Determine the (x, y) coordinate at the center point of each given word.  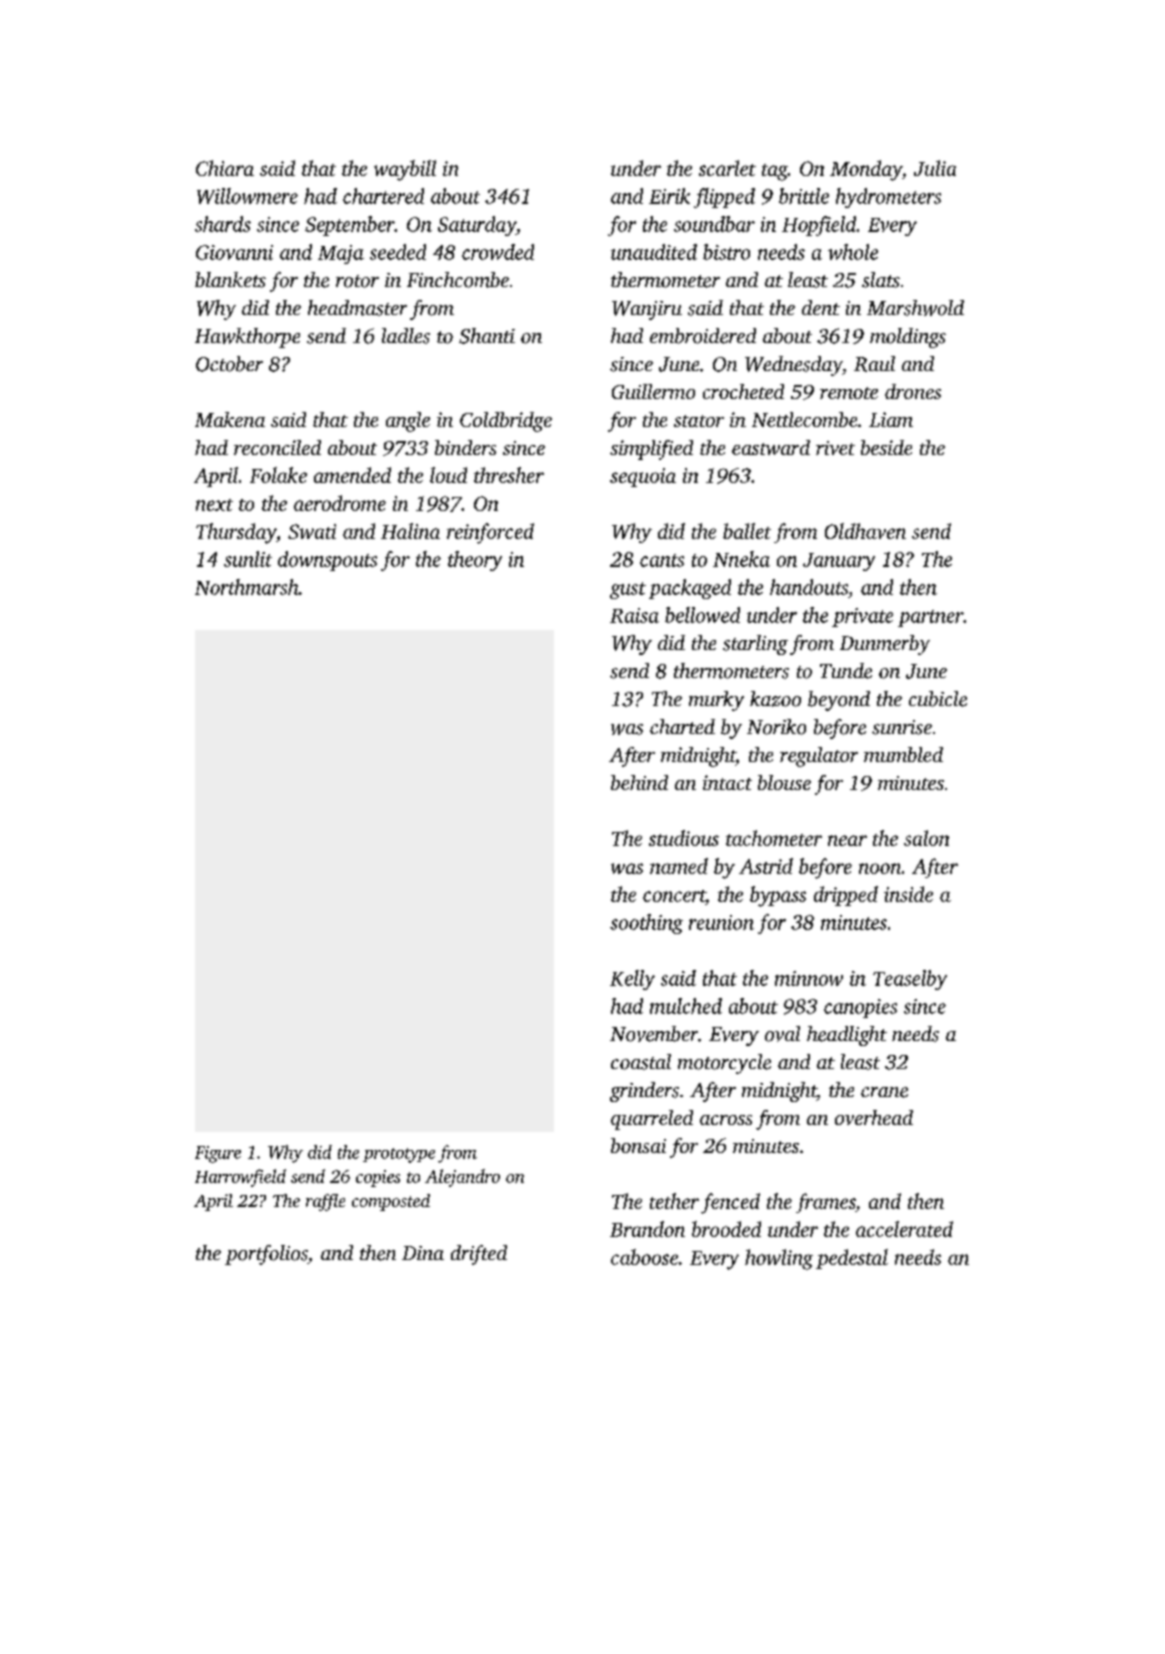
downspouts (327, 561)
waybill (405, 170)
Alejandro (462, 1178)
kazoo (775, 699)
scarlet (727, 168)
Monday (866, 170)
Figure (218, 1154)
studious (684, 838)
